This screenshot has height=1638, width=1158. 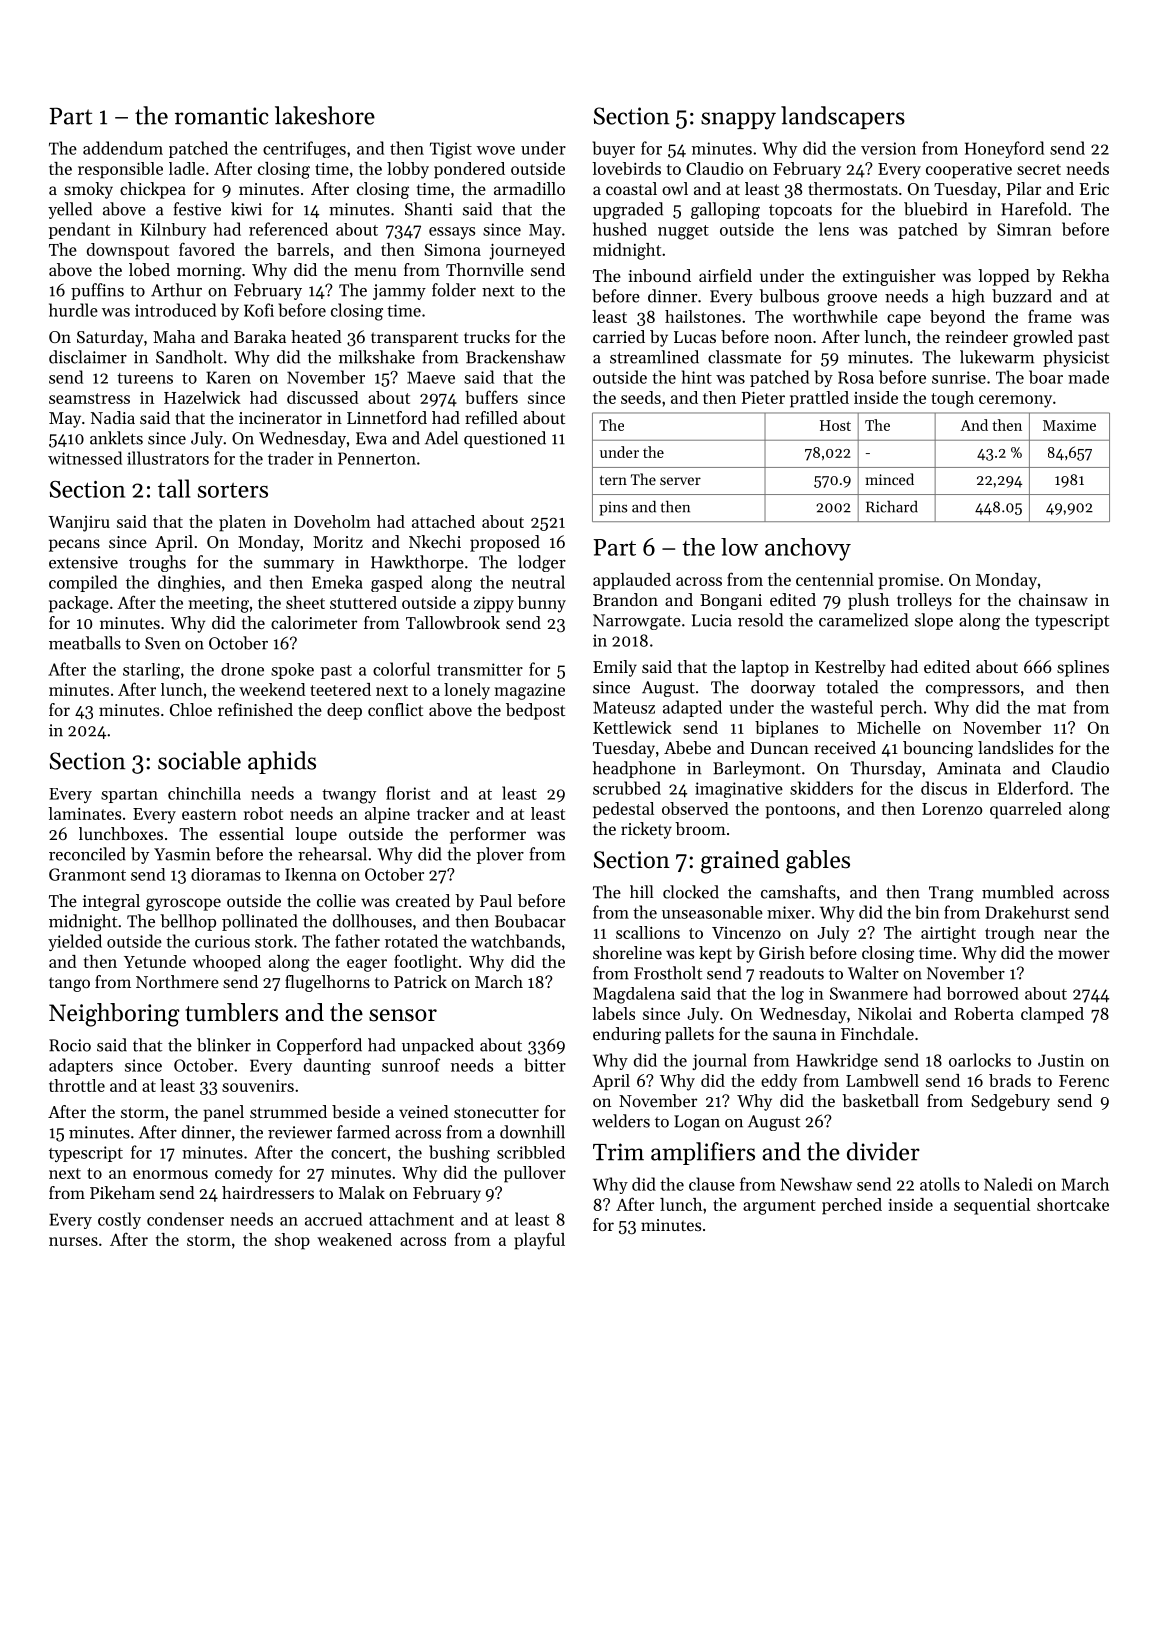 What do you see at coordinates (505, 439) in the screenshot?
I see `questioned` at bounding box center [505, 439].
